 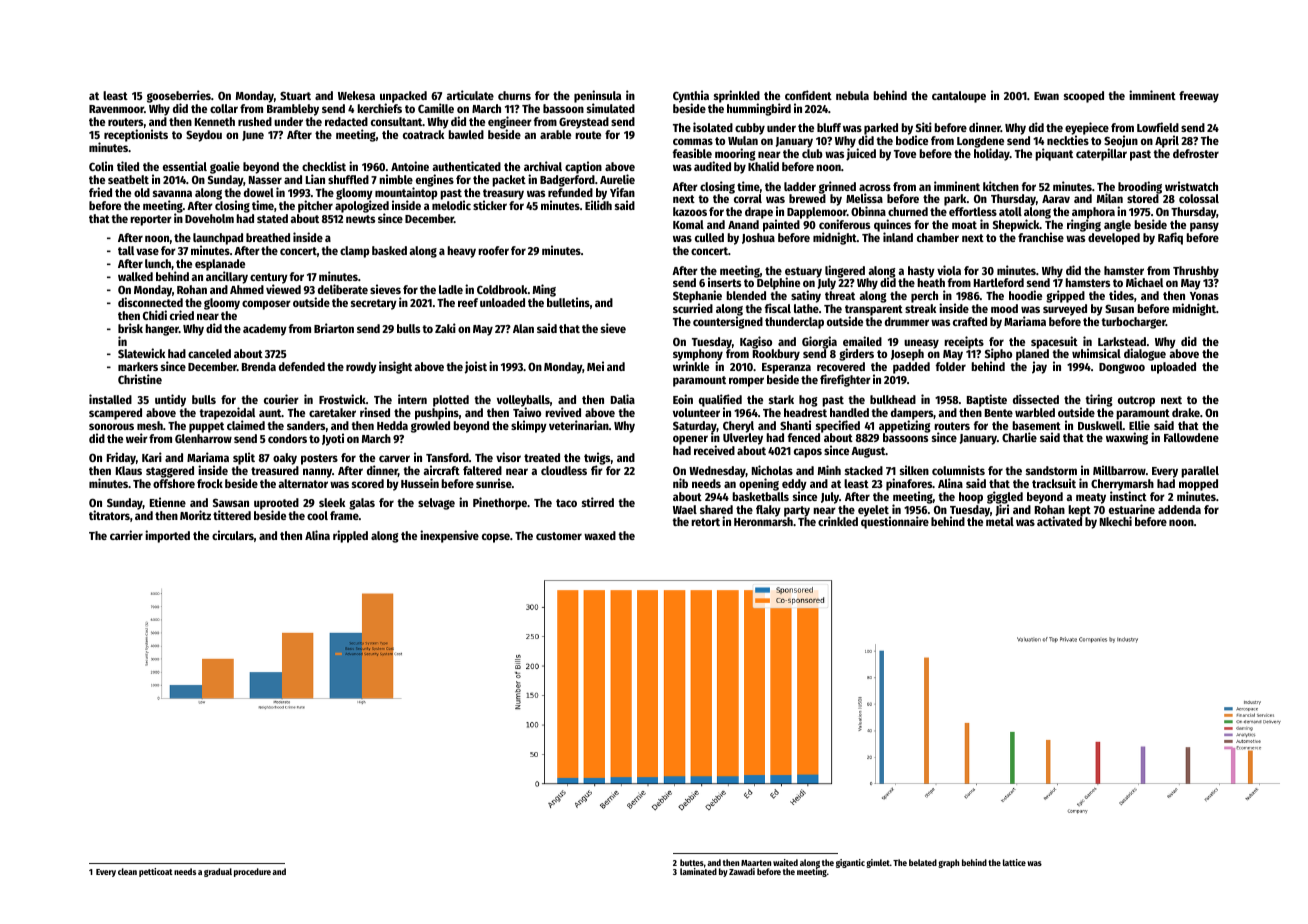 I want to click on Klaus, so click(x=129, y=470).
